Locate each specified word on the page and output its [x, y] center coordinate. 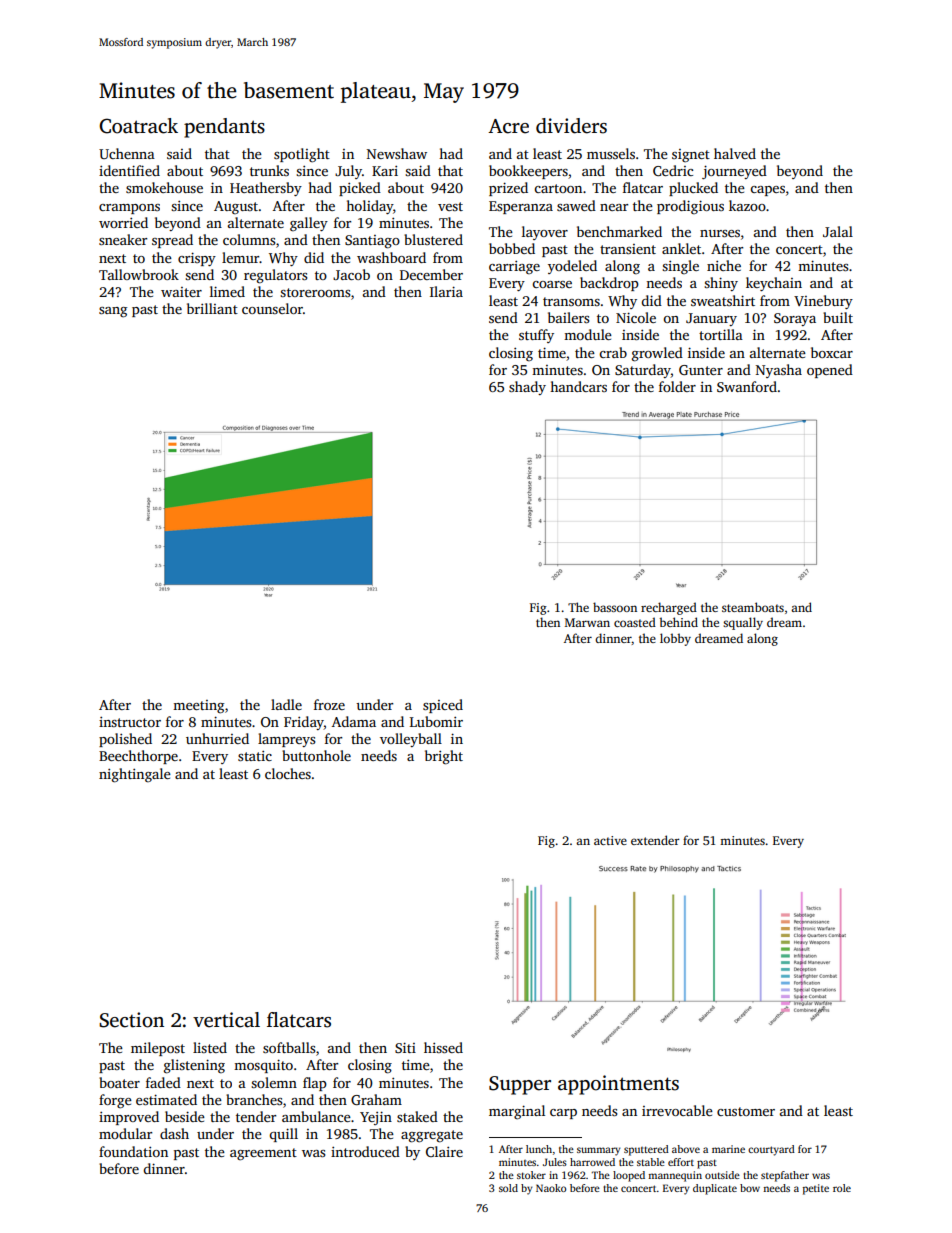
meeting [198, 707]
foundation [133, 1151]
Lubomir [436, 721]
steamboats [753, 607]
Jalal [838, 231]
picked [360, 189]
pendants [224, 128]
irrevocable [677, 1110]
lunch [539, 1149]
